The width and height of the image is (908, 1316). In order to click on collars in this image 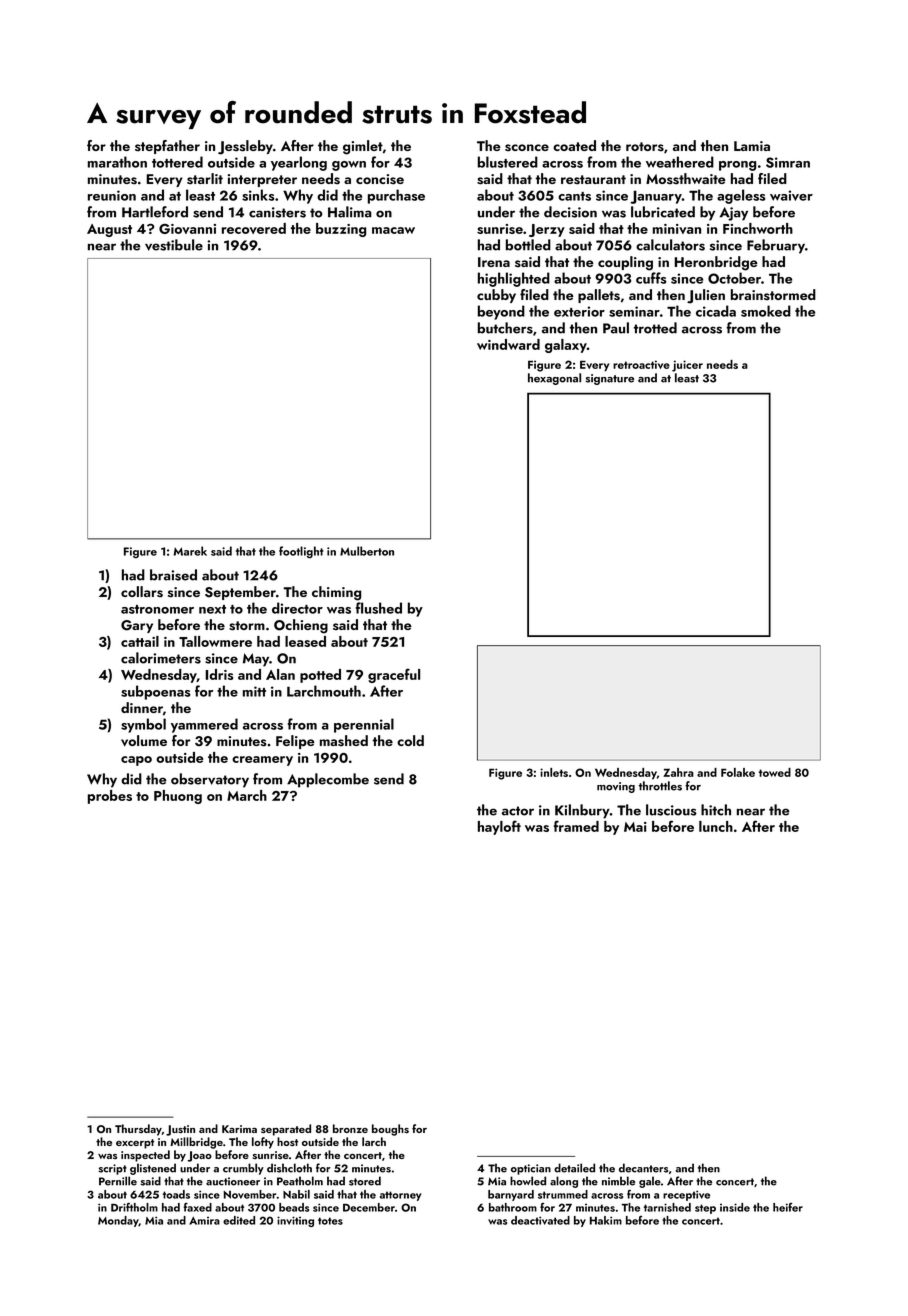, I will do `click(142, 592)`.
